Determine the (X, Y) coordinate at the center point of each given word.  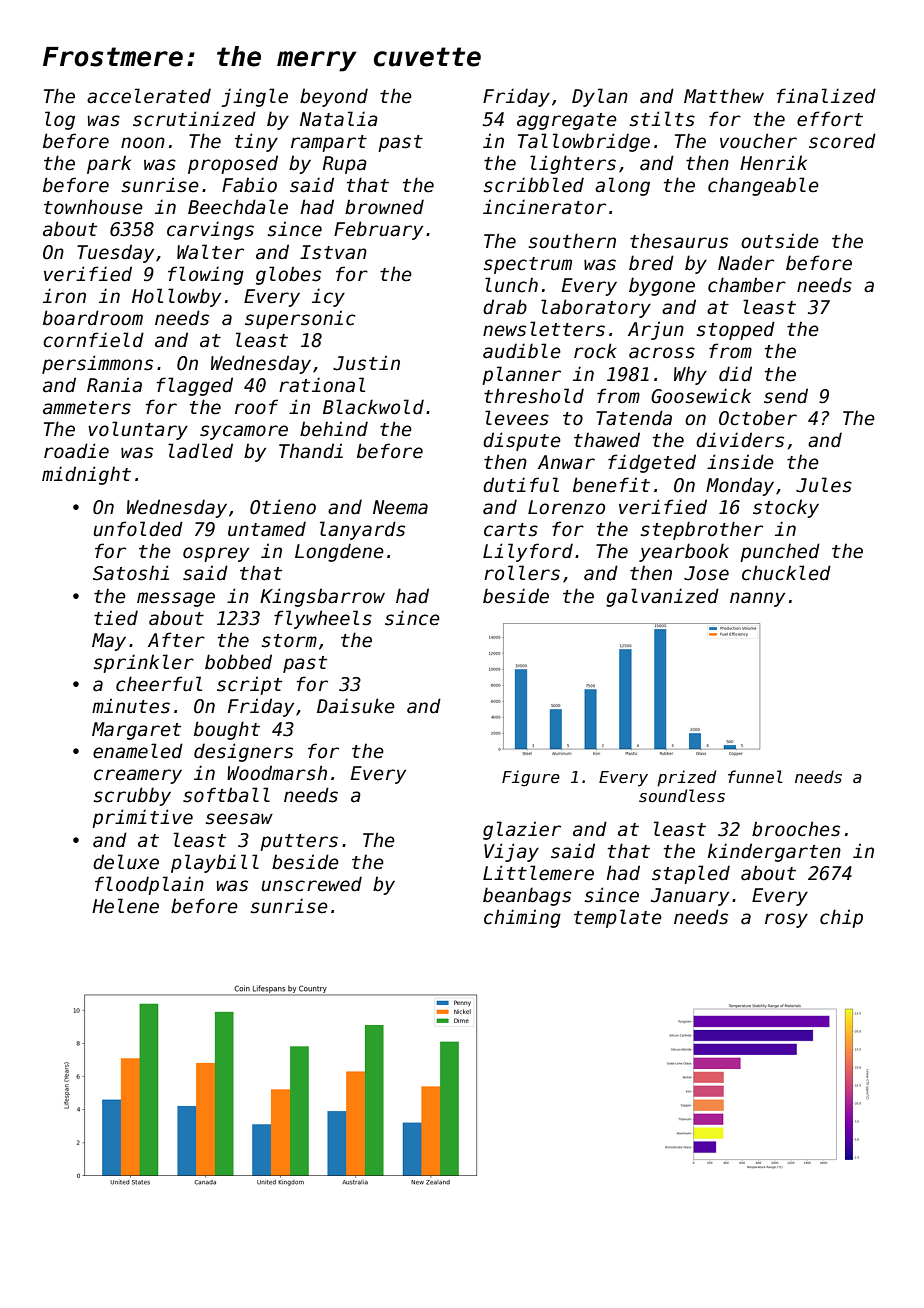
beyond (334, 97)
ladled (200, 451)
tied (116, 618)
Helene (125, 906)
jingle (255, 97)
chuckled (786, 573)
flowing (206, 275)
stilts (662, 119)
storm (289, 641)
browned (384, 207)
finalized (826, 96)
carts (511, 530)
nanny (757, 599)
